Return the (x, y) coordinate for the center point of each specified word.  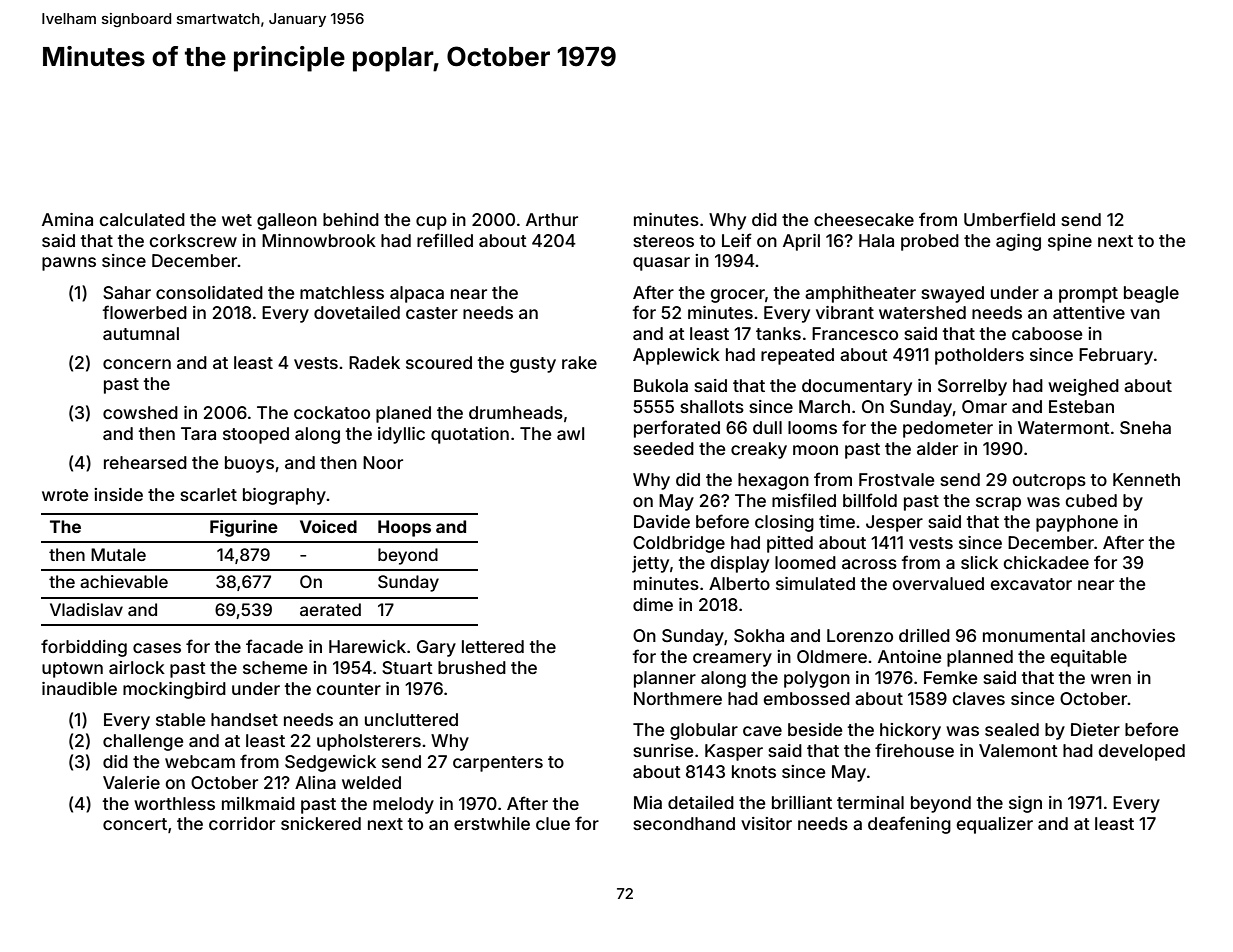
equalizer (994, 825)
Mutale (118, 554)
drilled (924, 635)
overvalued (938, 583)
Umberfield (1009, 219)
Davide (662, 521)
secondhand (684, 823)
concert (135, 824)
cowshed (140, 412)
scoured (439, 362)
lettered (493, 646)
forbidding (84, 648)
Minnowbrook (319, 240)
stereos (663, 241)
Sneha (1145, 427)
